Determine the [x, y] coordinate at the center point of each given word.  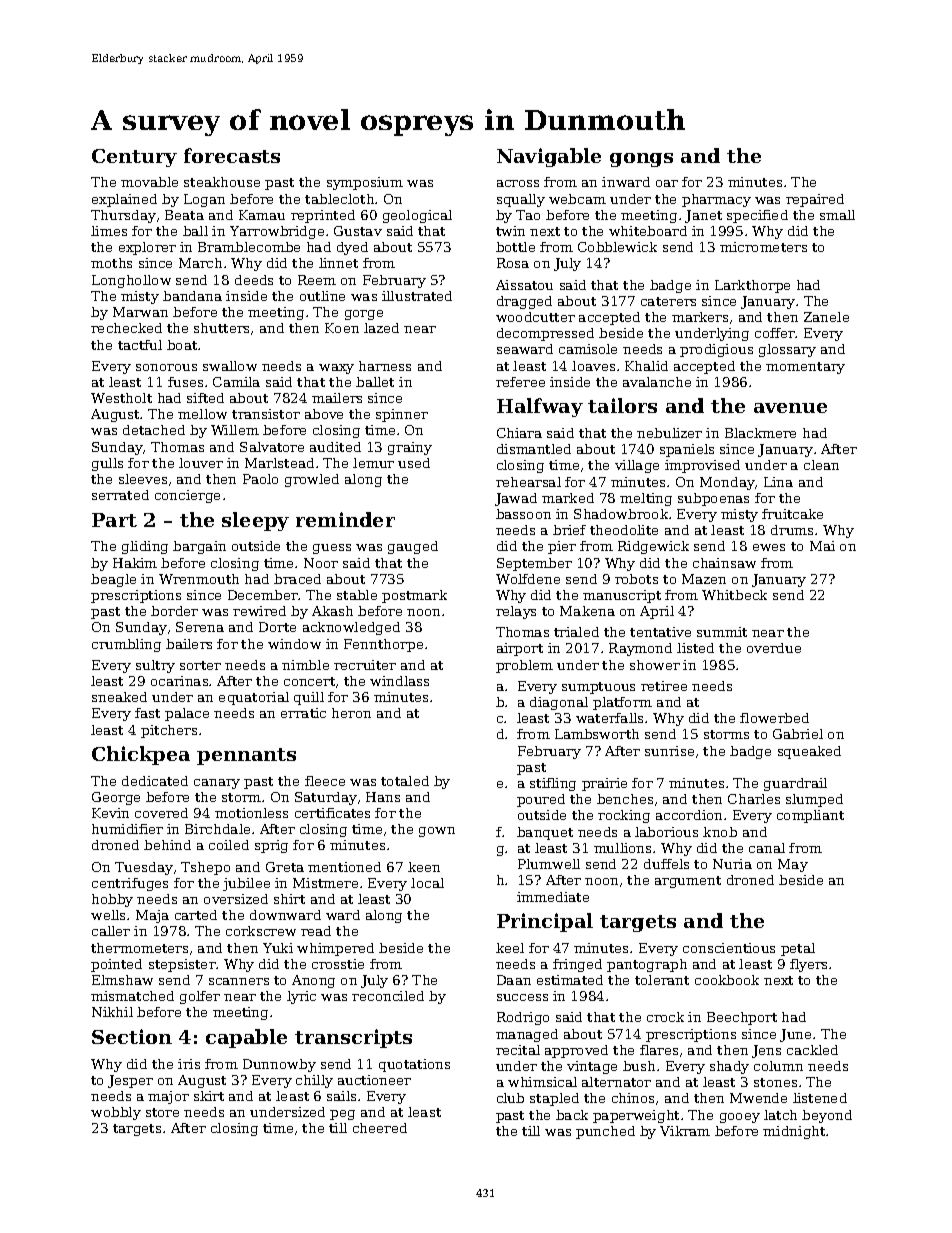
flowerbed [774, 718]
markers [700, 317]
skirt [209, 1096]
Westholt [121, 398]
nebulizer [669, 433]
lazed [381, 328]
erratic [303, 713]
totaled [405, 781]
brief [569, 530]
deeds [254, 280]
